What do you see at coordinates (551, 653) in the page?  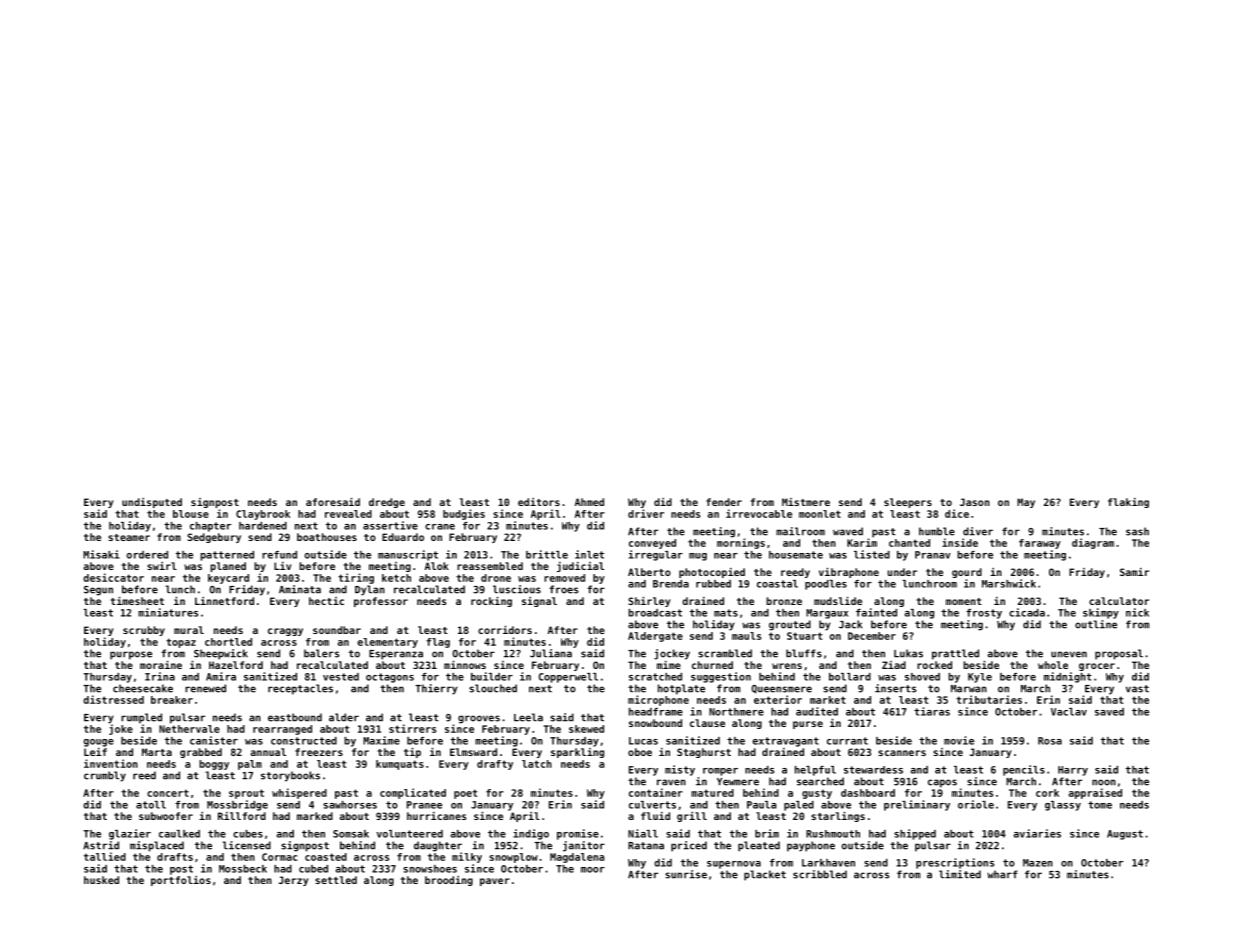 I see `Juliana` at bounding box center [551, 653].
